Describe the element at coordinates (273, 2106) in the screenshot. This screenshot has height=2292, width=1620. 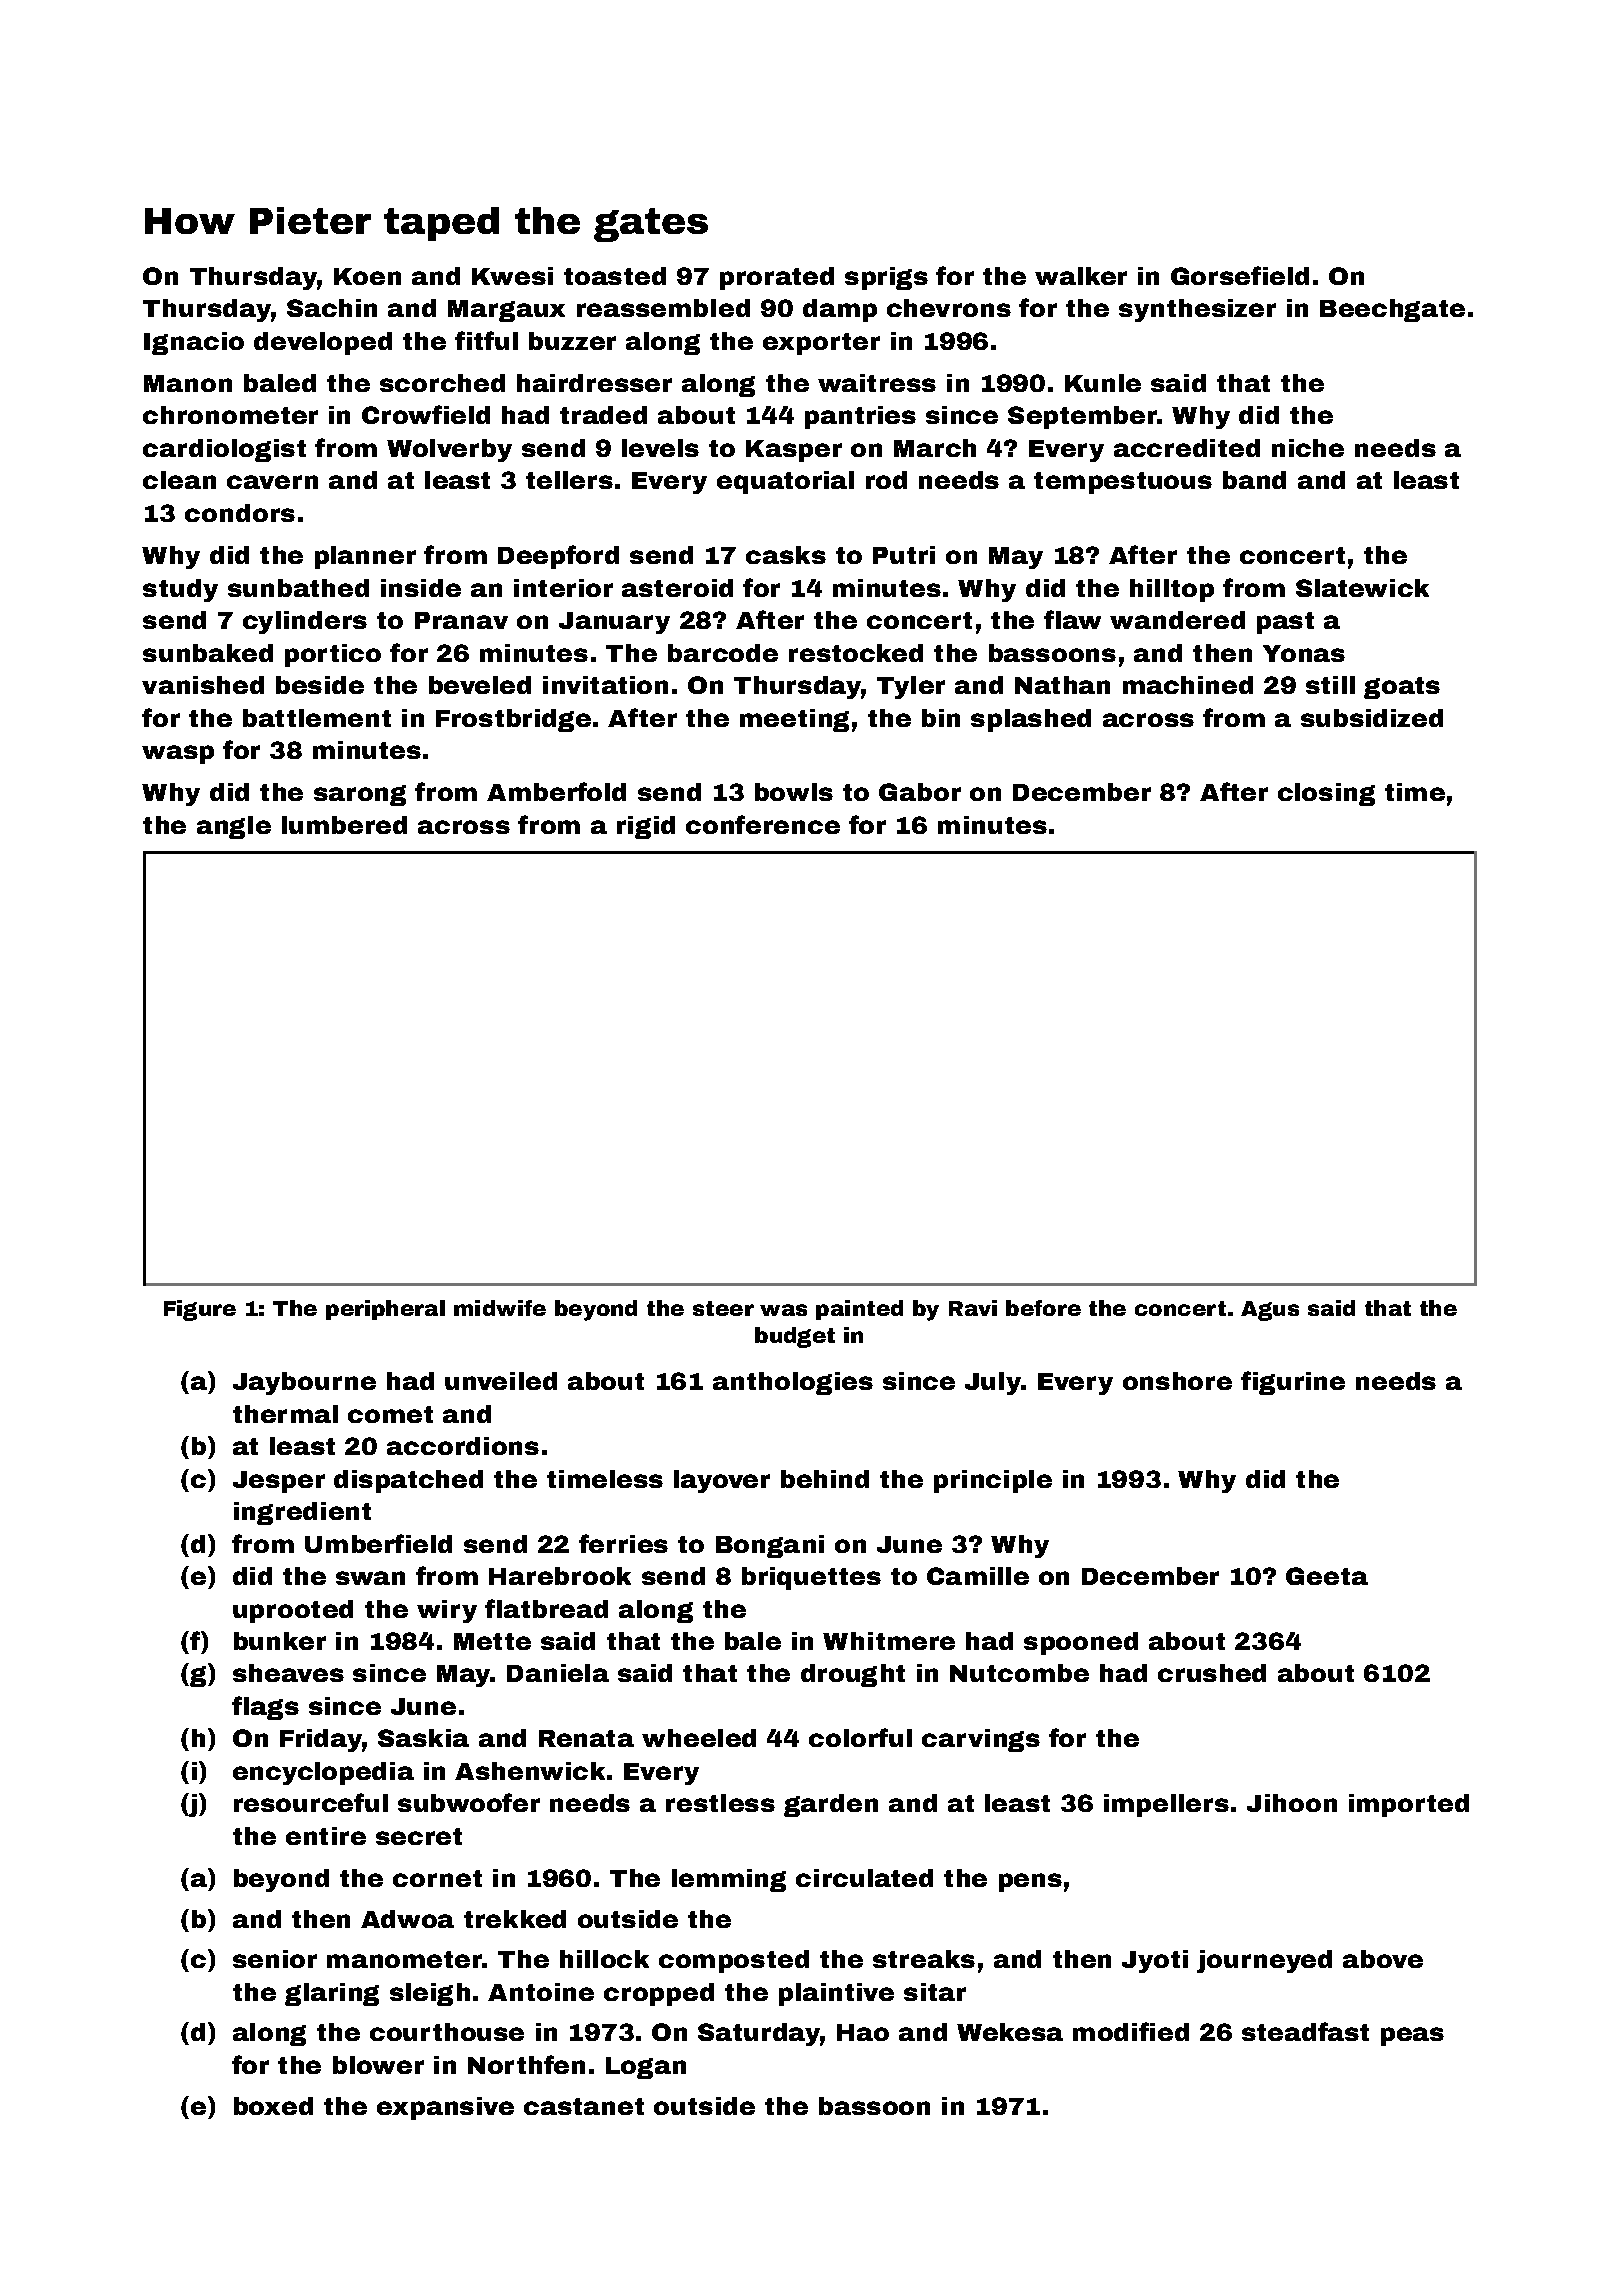
I see `boxed` at that location.
